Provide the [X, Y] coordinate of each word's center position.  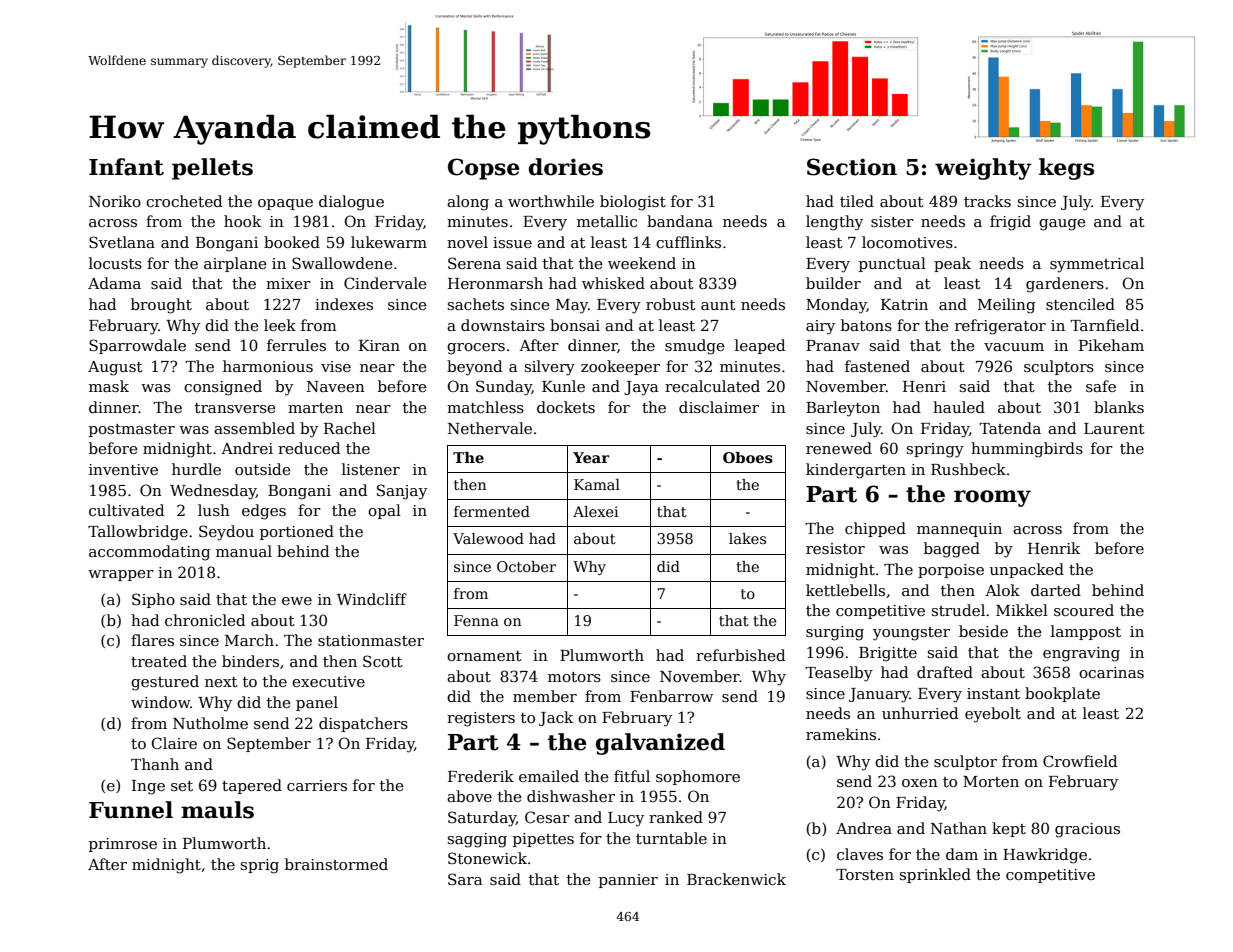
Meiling [1006, 306]
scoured [1084, 610]
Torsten [865, 874]
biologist [633, 203]
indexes [344, 304]
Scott [383, 661]
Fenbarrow [671, 696]
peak [952, 264]
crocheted [184, 201]
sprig [260, 866]
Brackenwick [736, 879]
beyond [474, 368]
